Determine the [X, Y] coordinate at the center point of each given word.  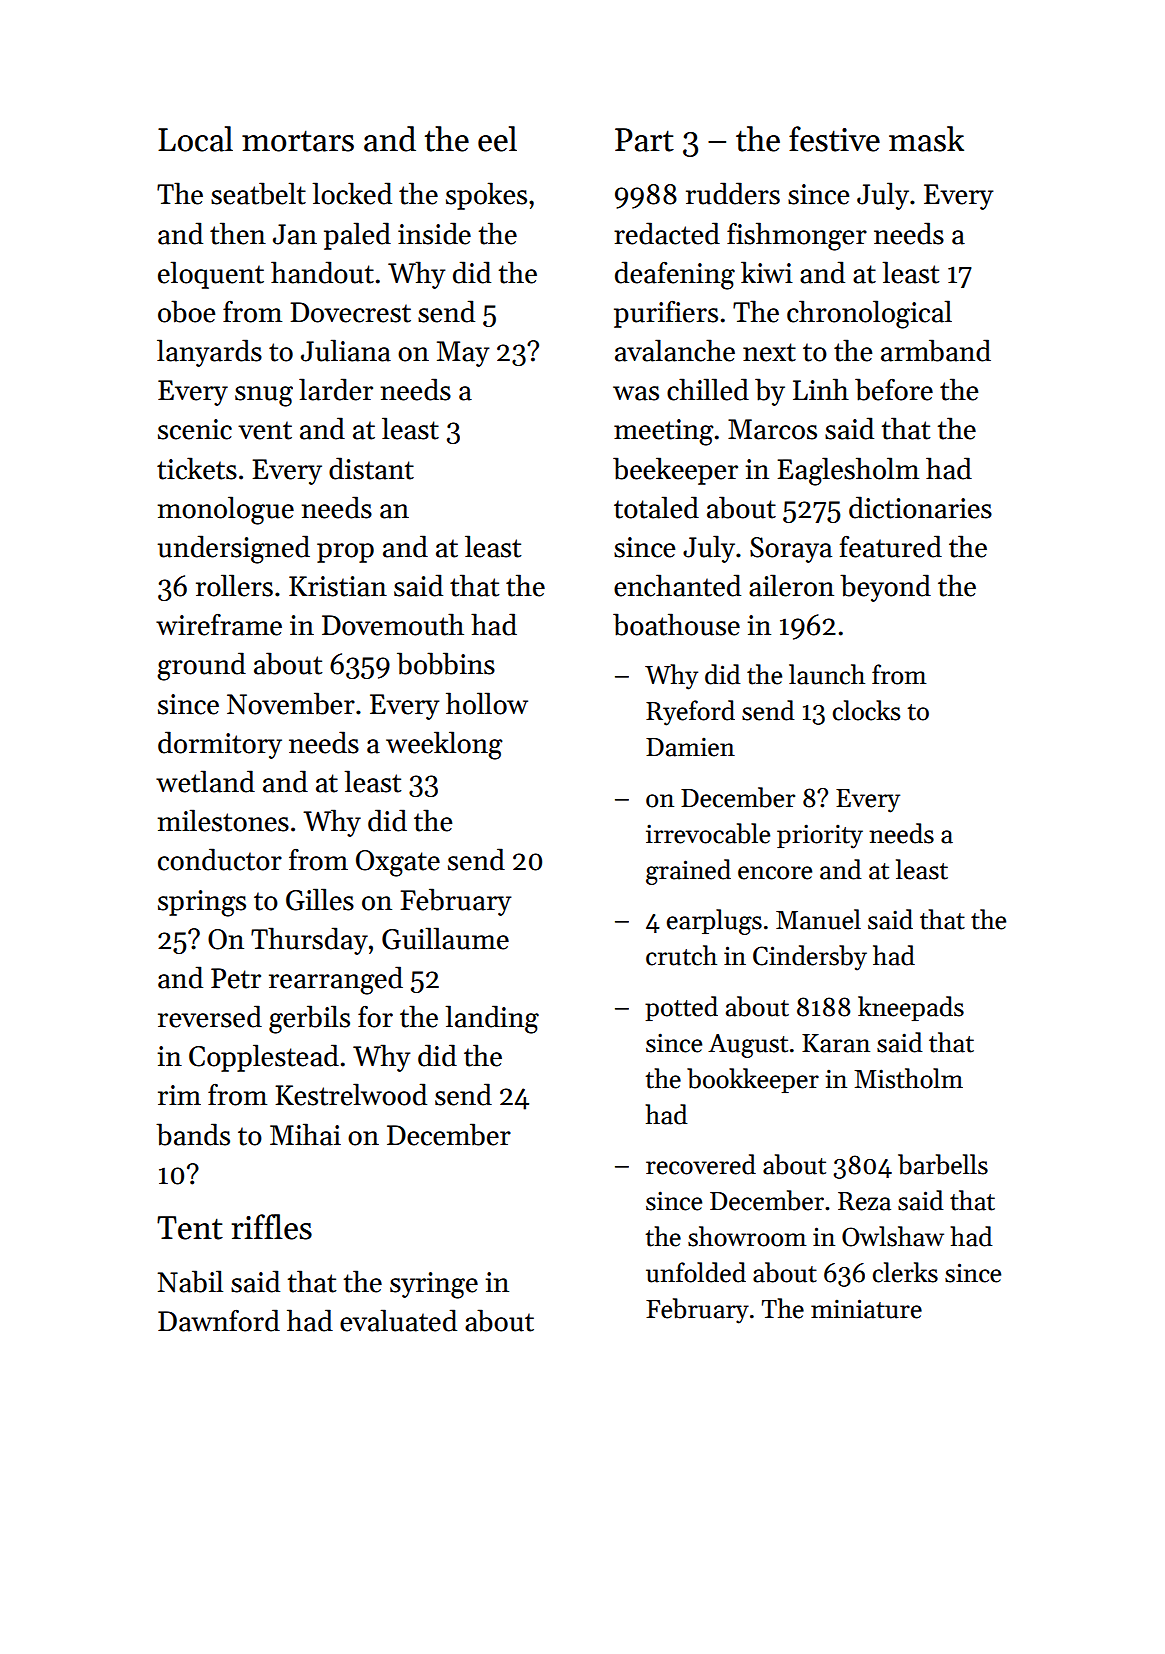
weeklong [444, 745]
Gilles [320, 899]
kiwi [767, 272]
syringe [434, 1285]
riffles [271, 1227]
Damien [690, 747]
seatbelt [258, 193]
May [463, 354]
